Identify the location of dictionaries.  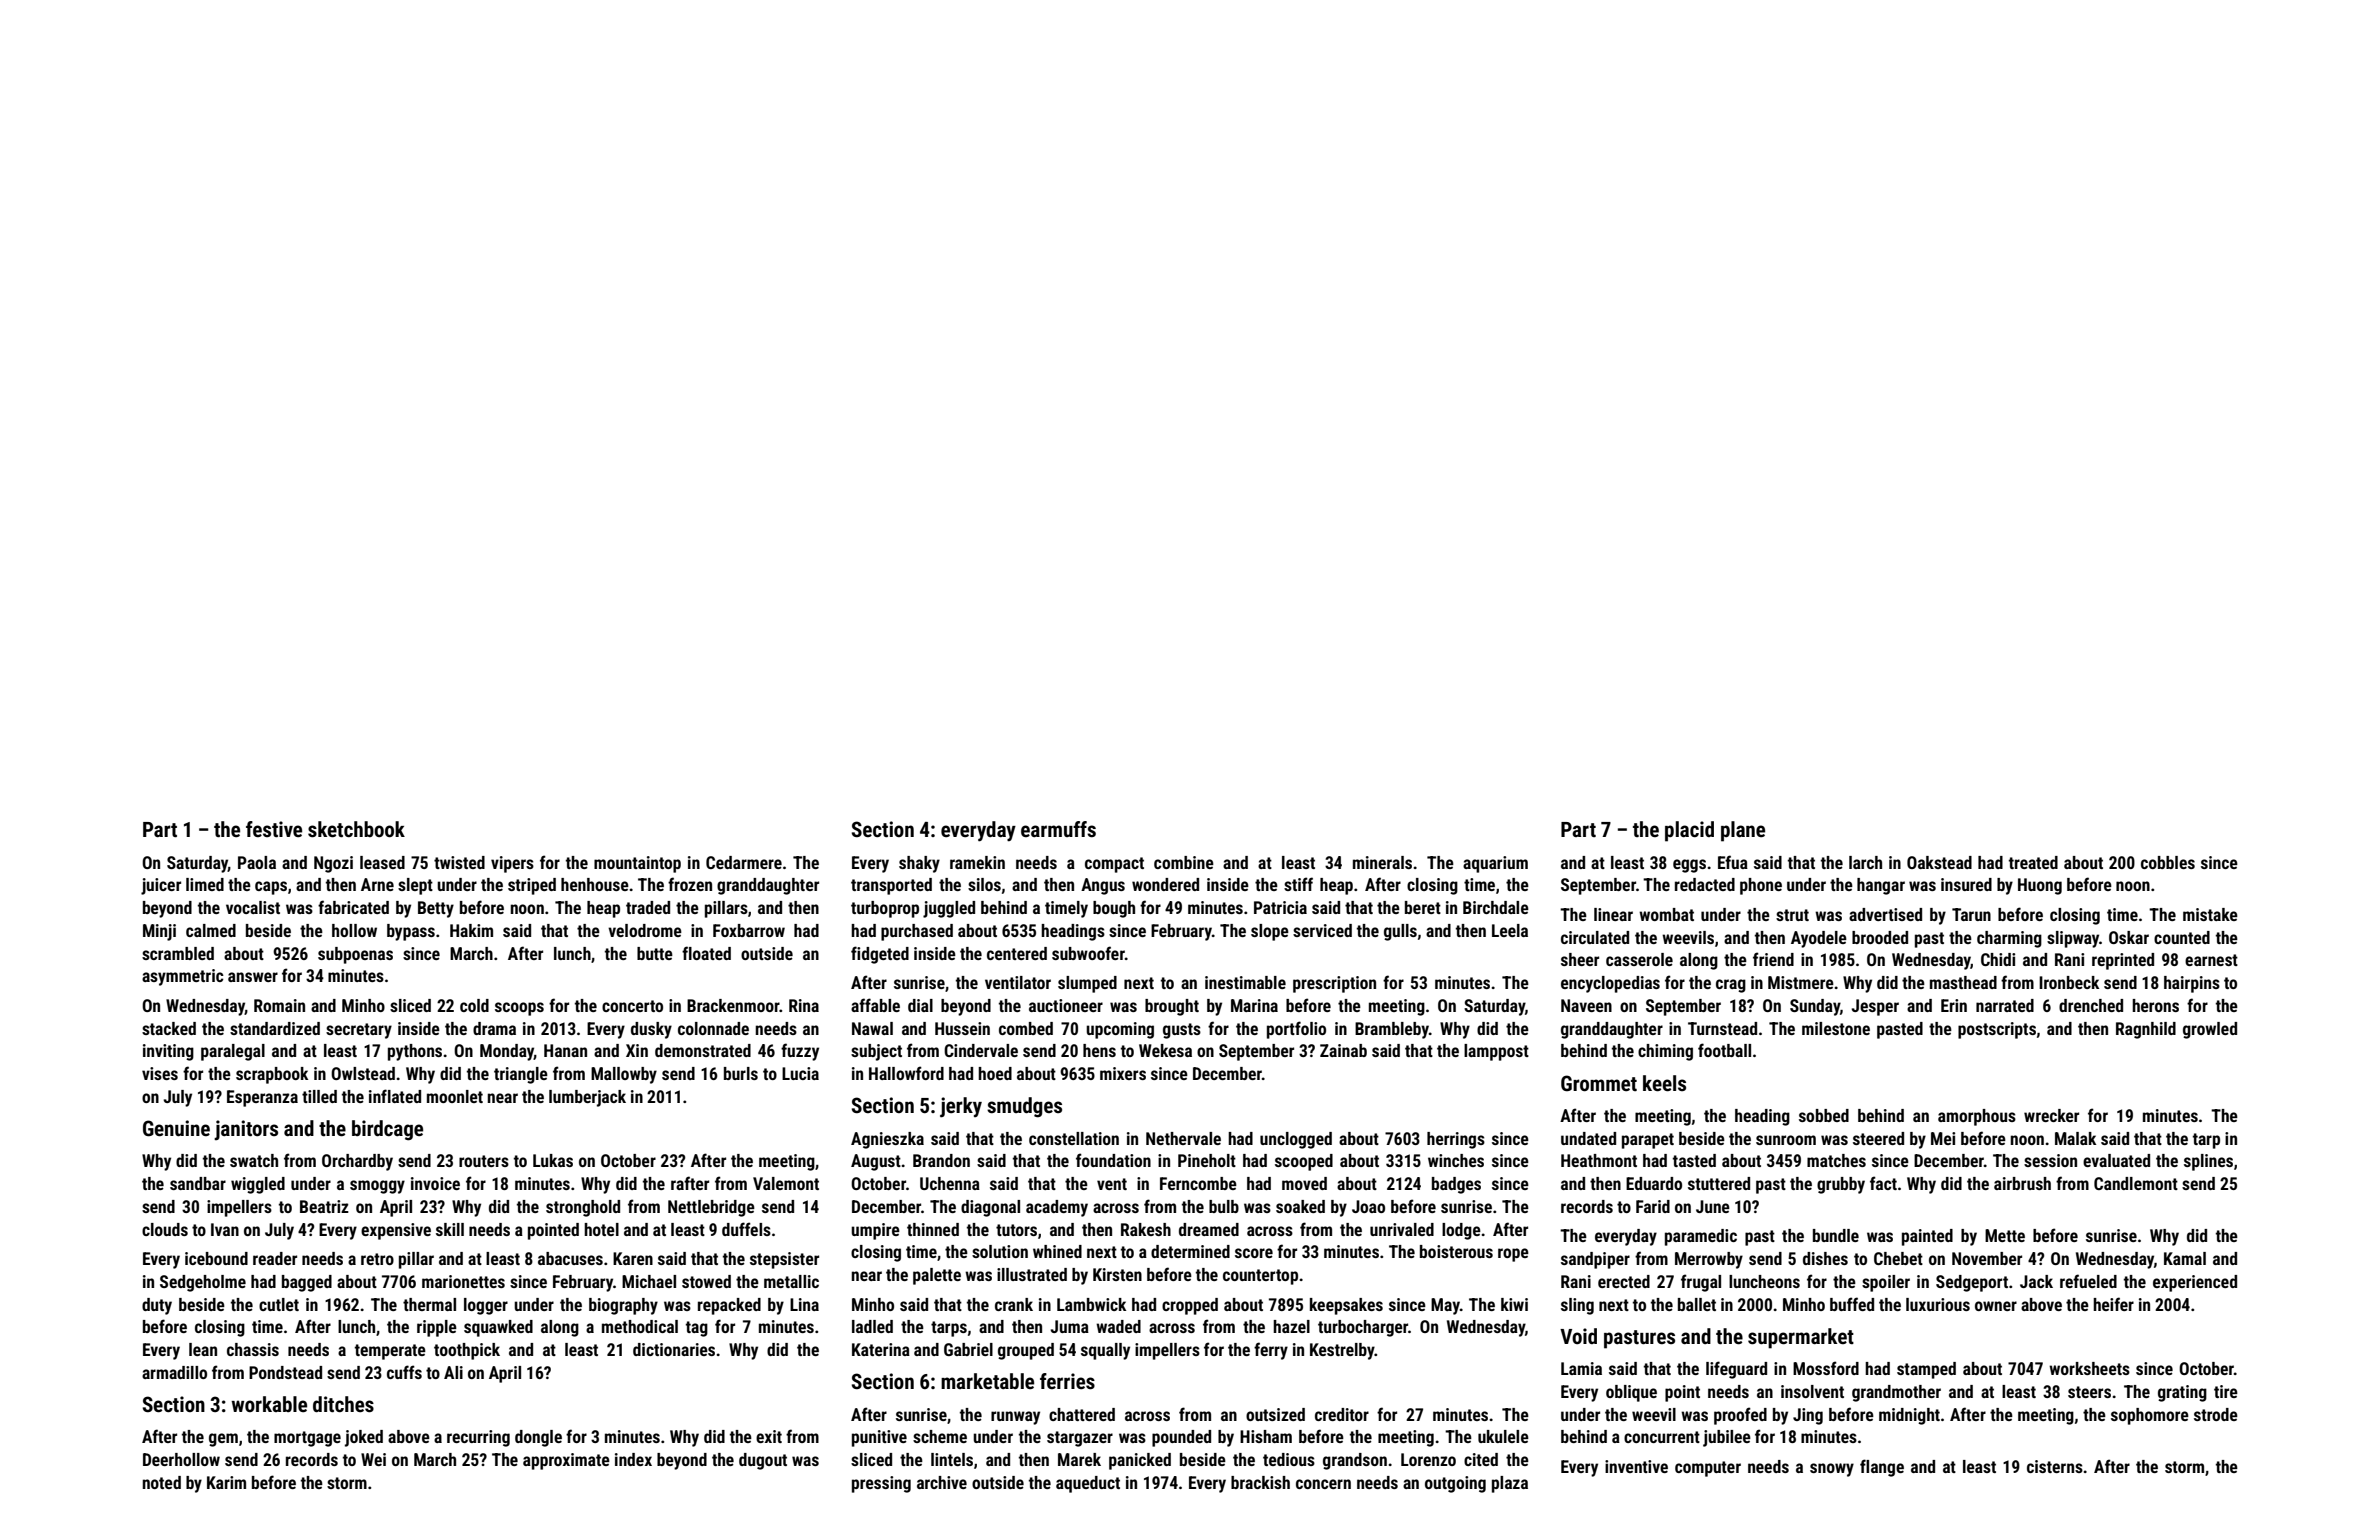
(674, 1349).
